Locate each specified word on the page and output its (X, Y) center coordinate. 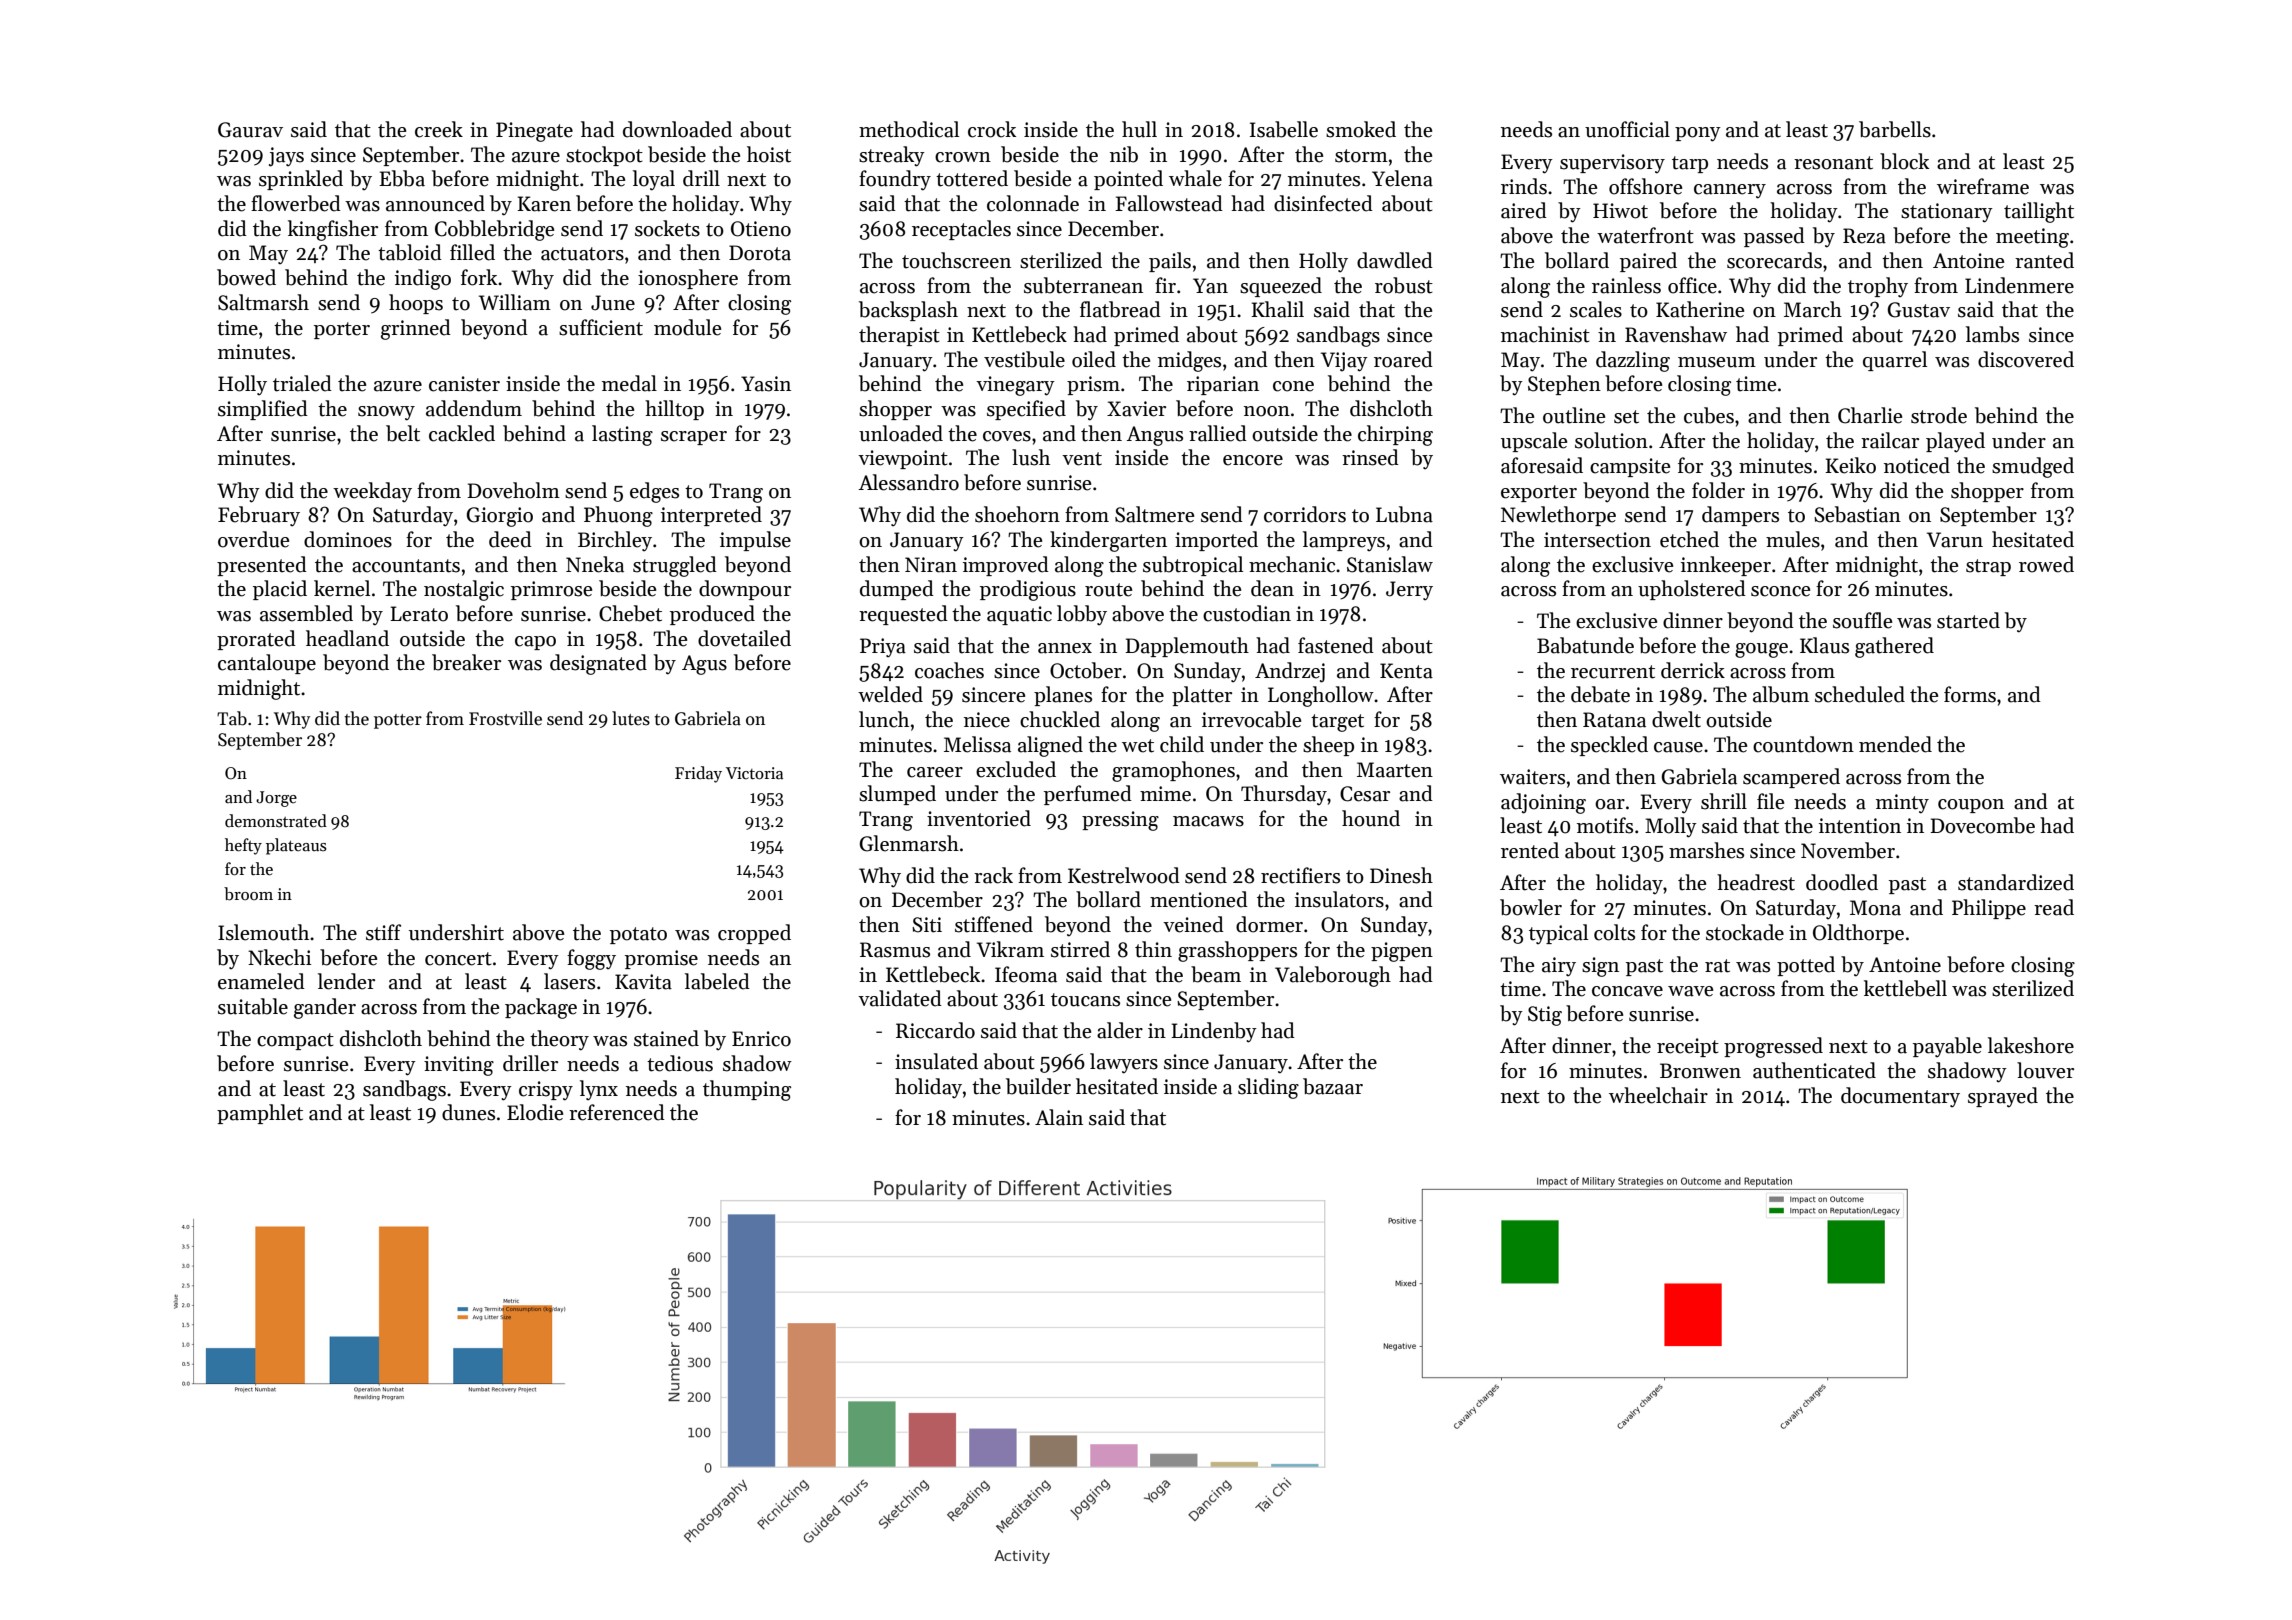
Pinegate (534, 132)
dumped (897, 590)
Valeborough (1333, 976)
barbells (1895, 129)
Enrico (761, 1039)
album (1781, 694)
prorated (256, 640)
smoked (1361, 129)
